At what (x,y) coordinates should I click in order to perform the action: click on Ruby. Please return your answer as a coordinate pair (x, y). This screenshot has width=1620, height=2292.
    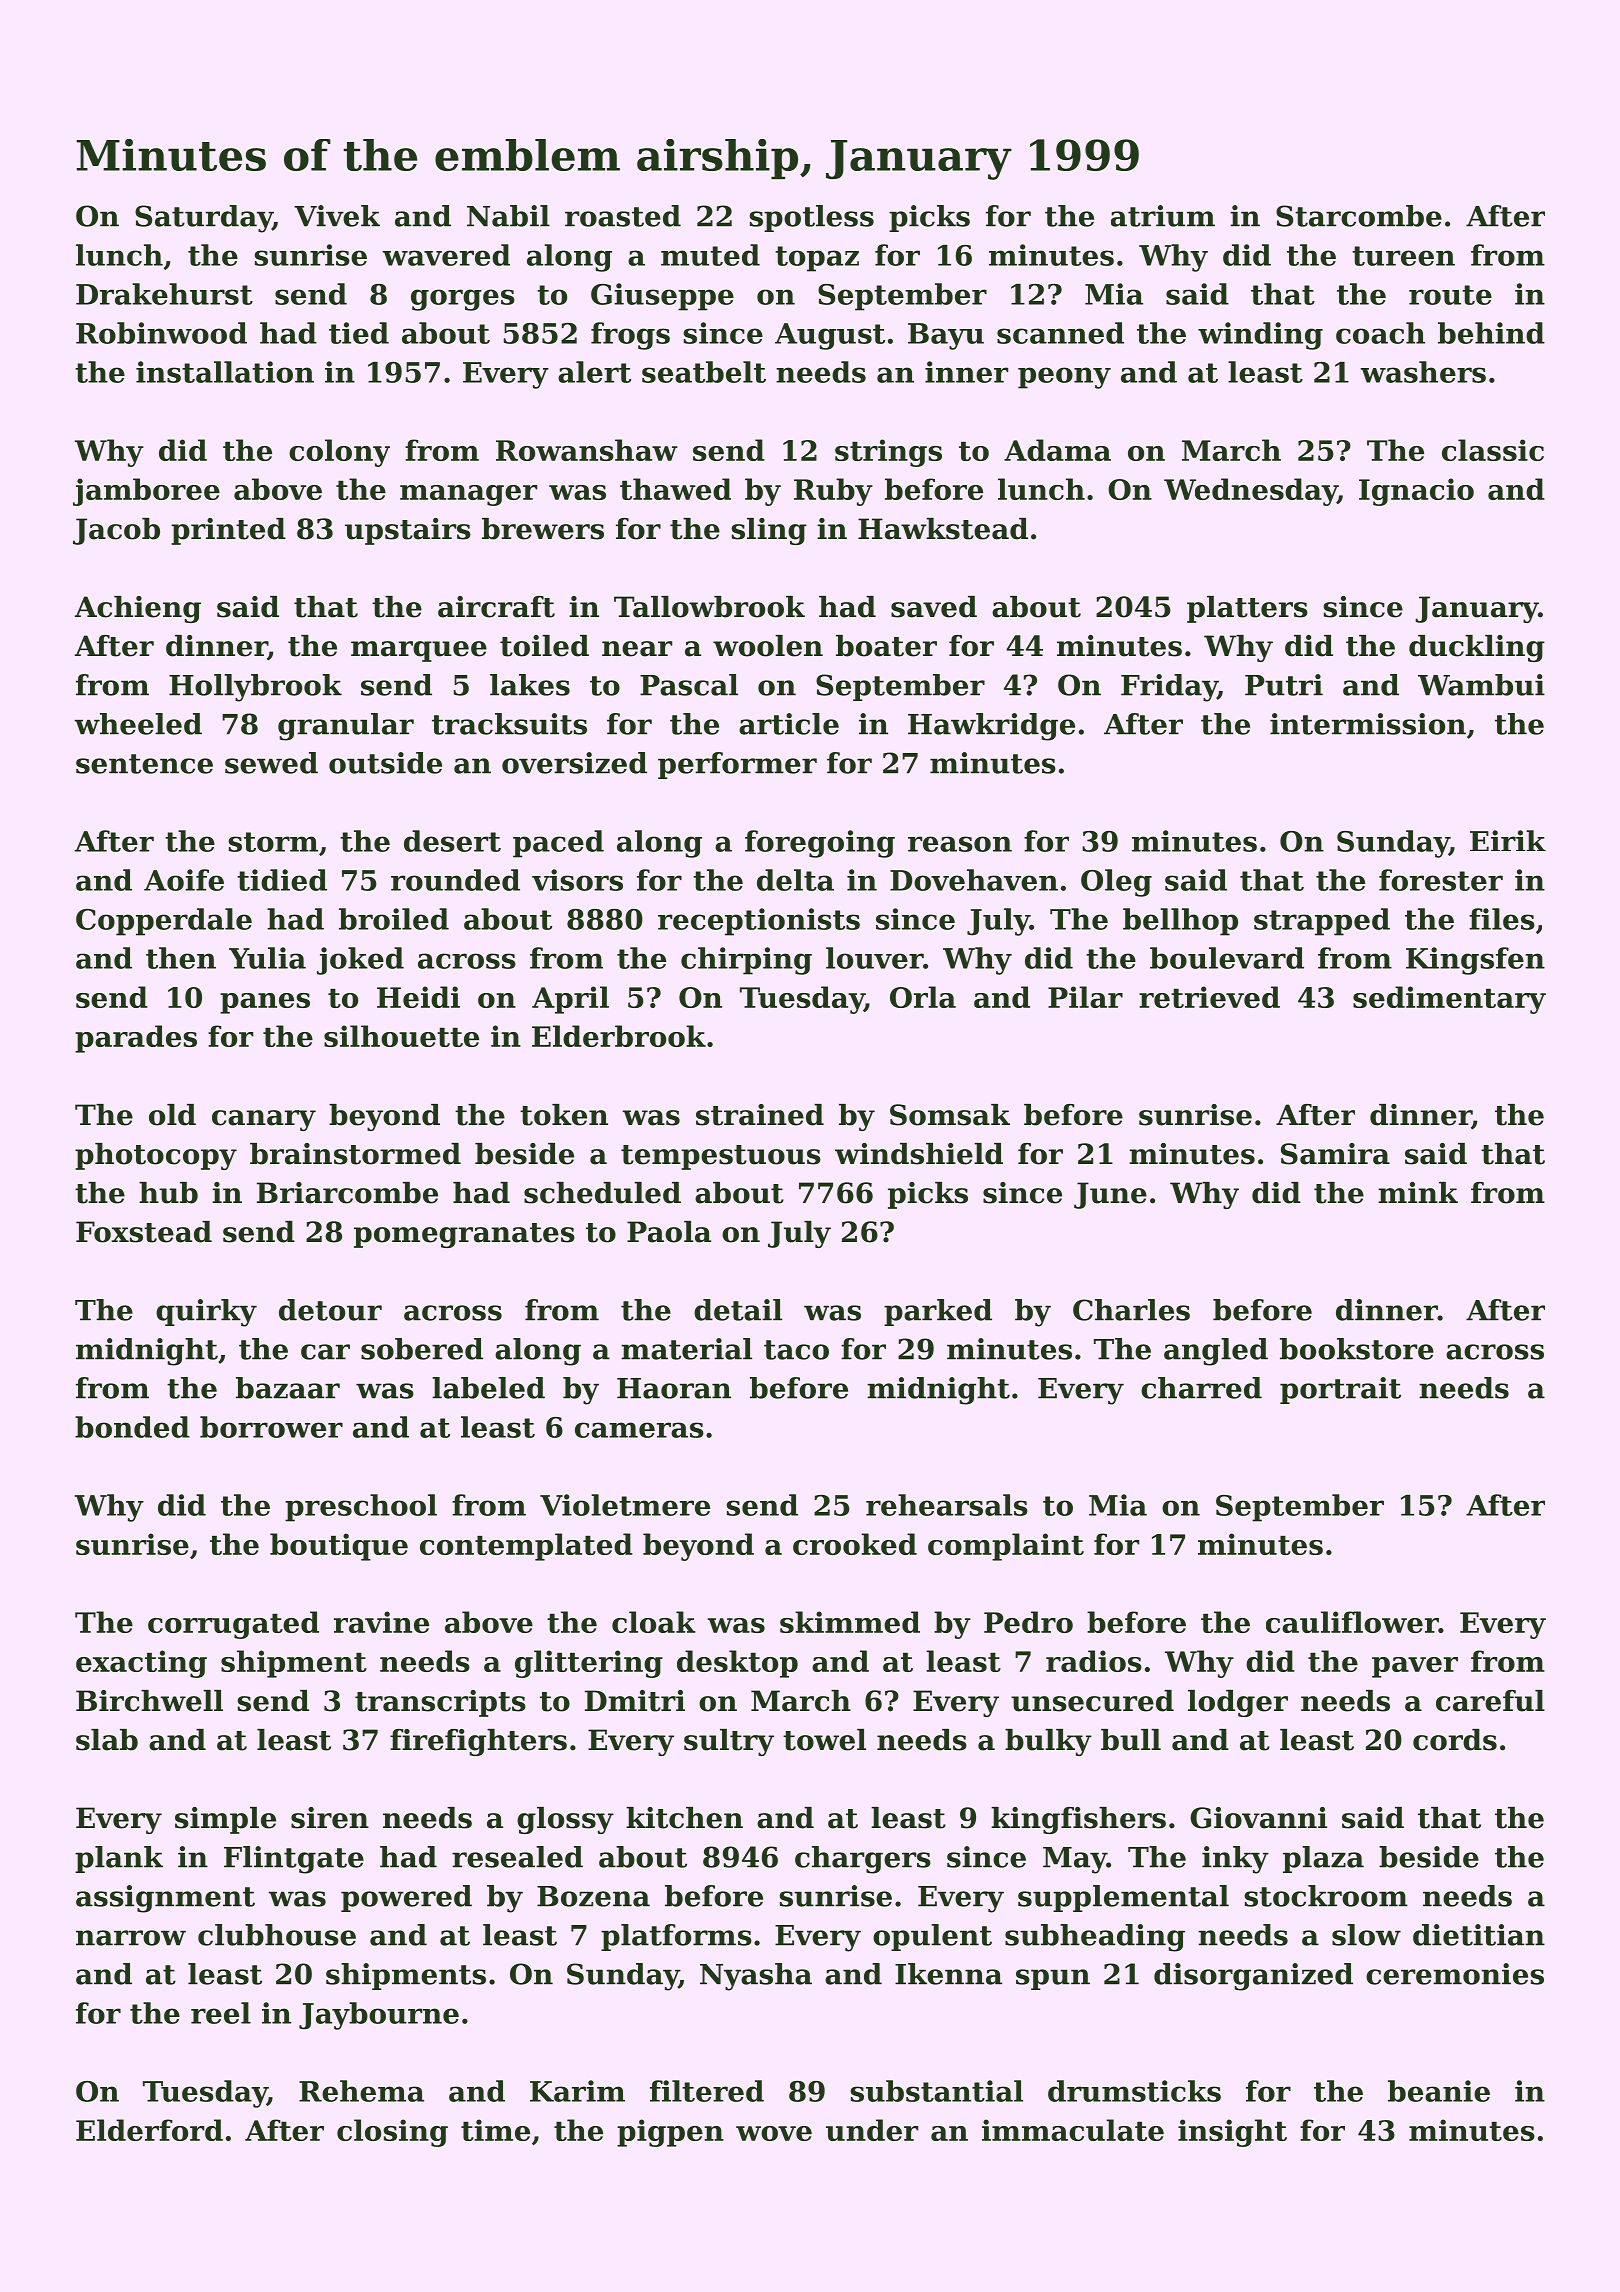
    Looking at the image, I should click on (833, 492).
